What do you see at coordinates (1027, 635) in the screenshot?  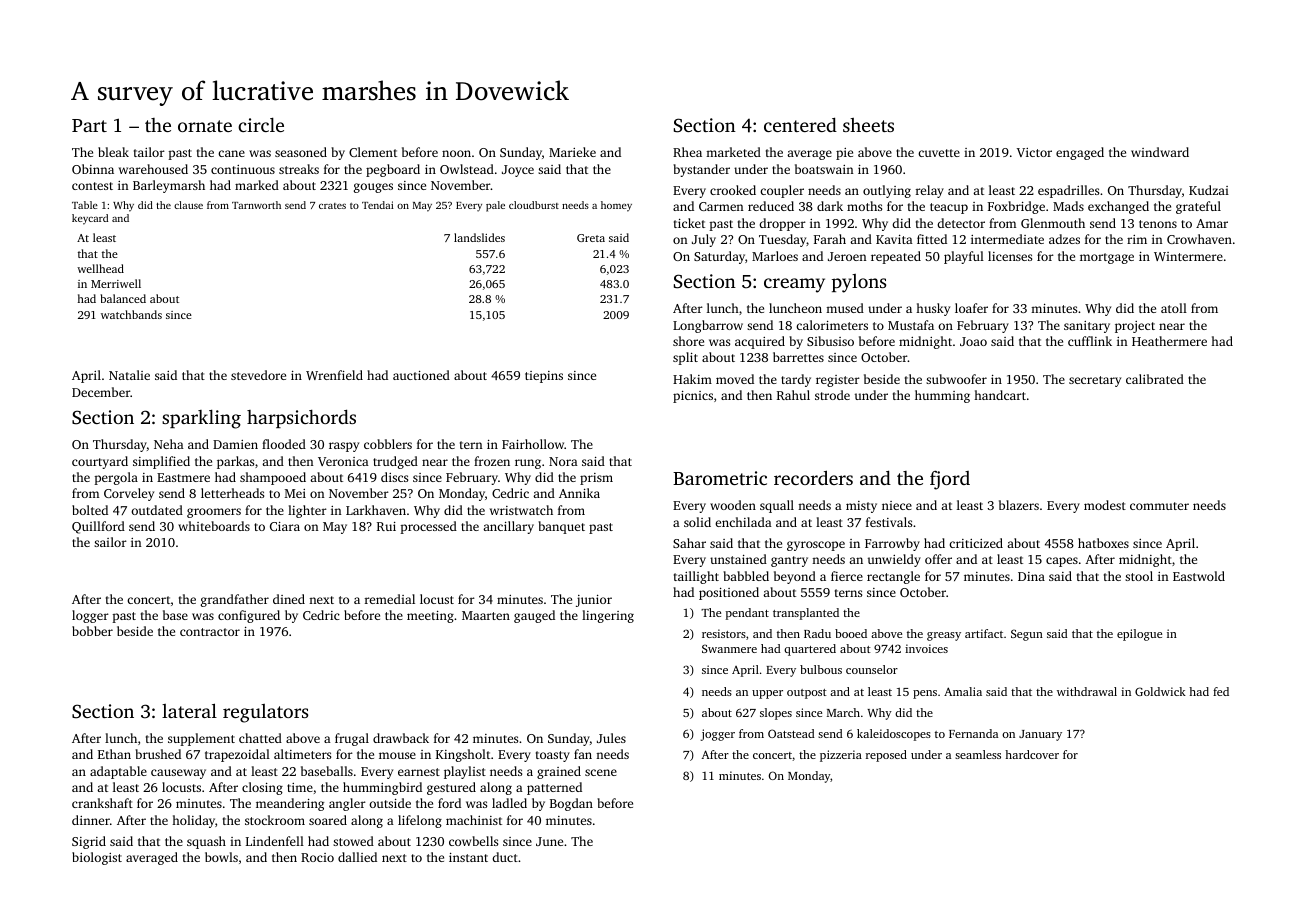 I see `Segun` at bounding box center [1027, 635].
